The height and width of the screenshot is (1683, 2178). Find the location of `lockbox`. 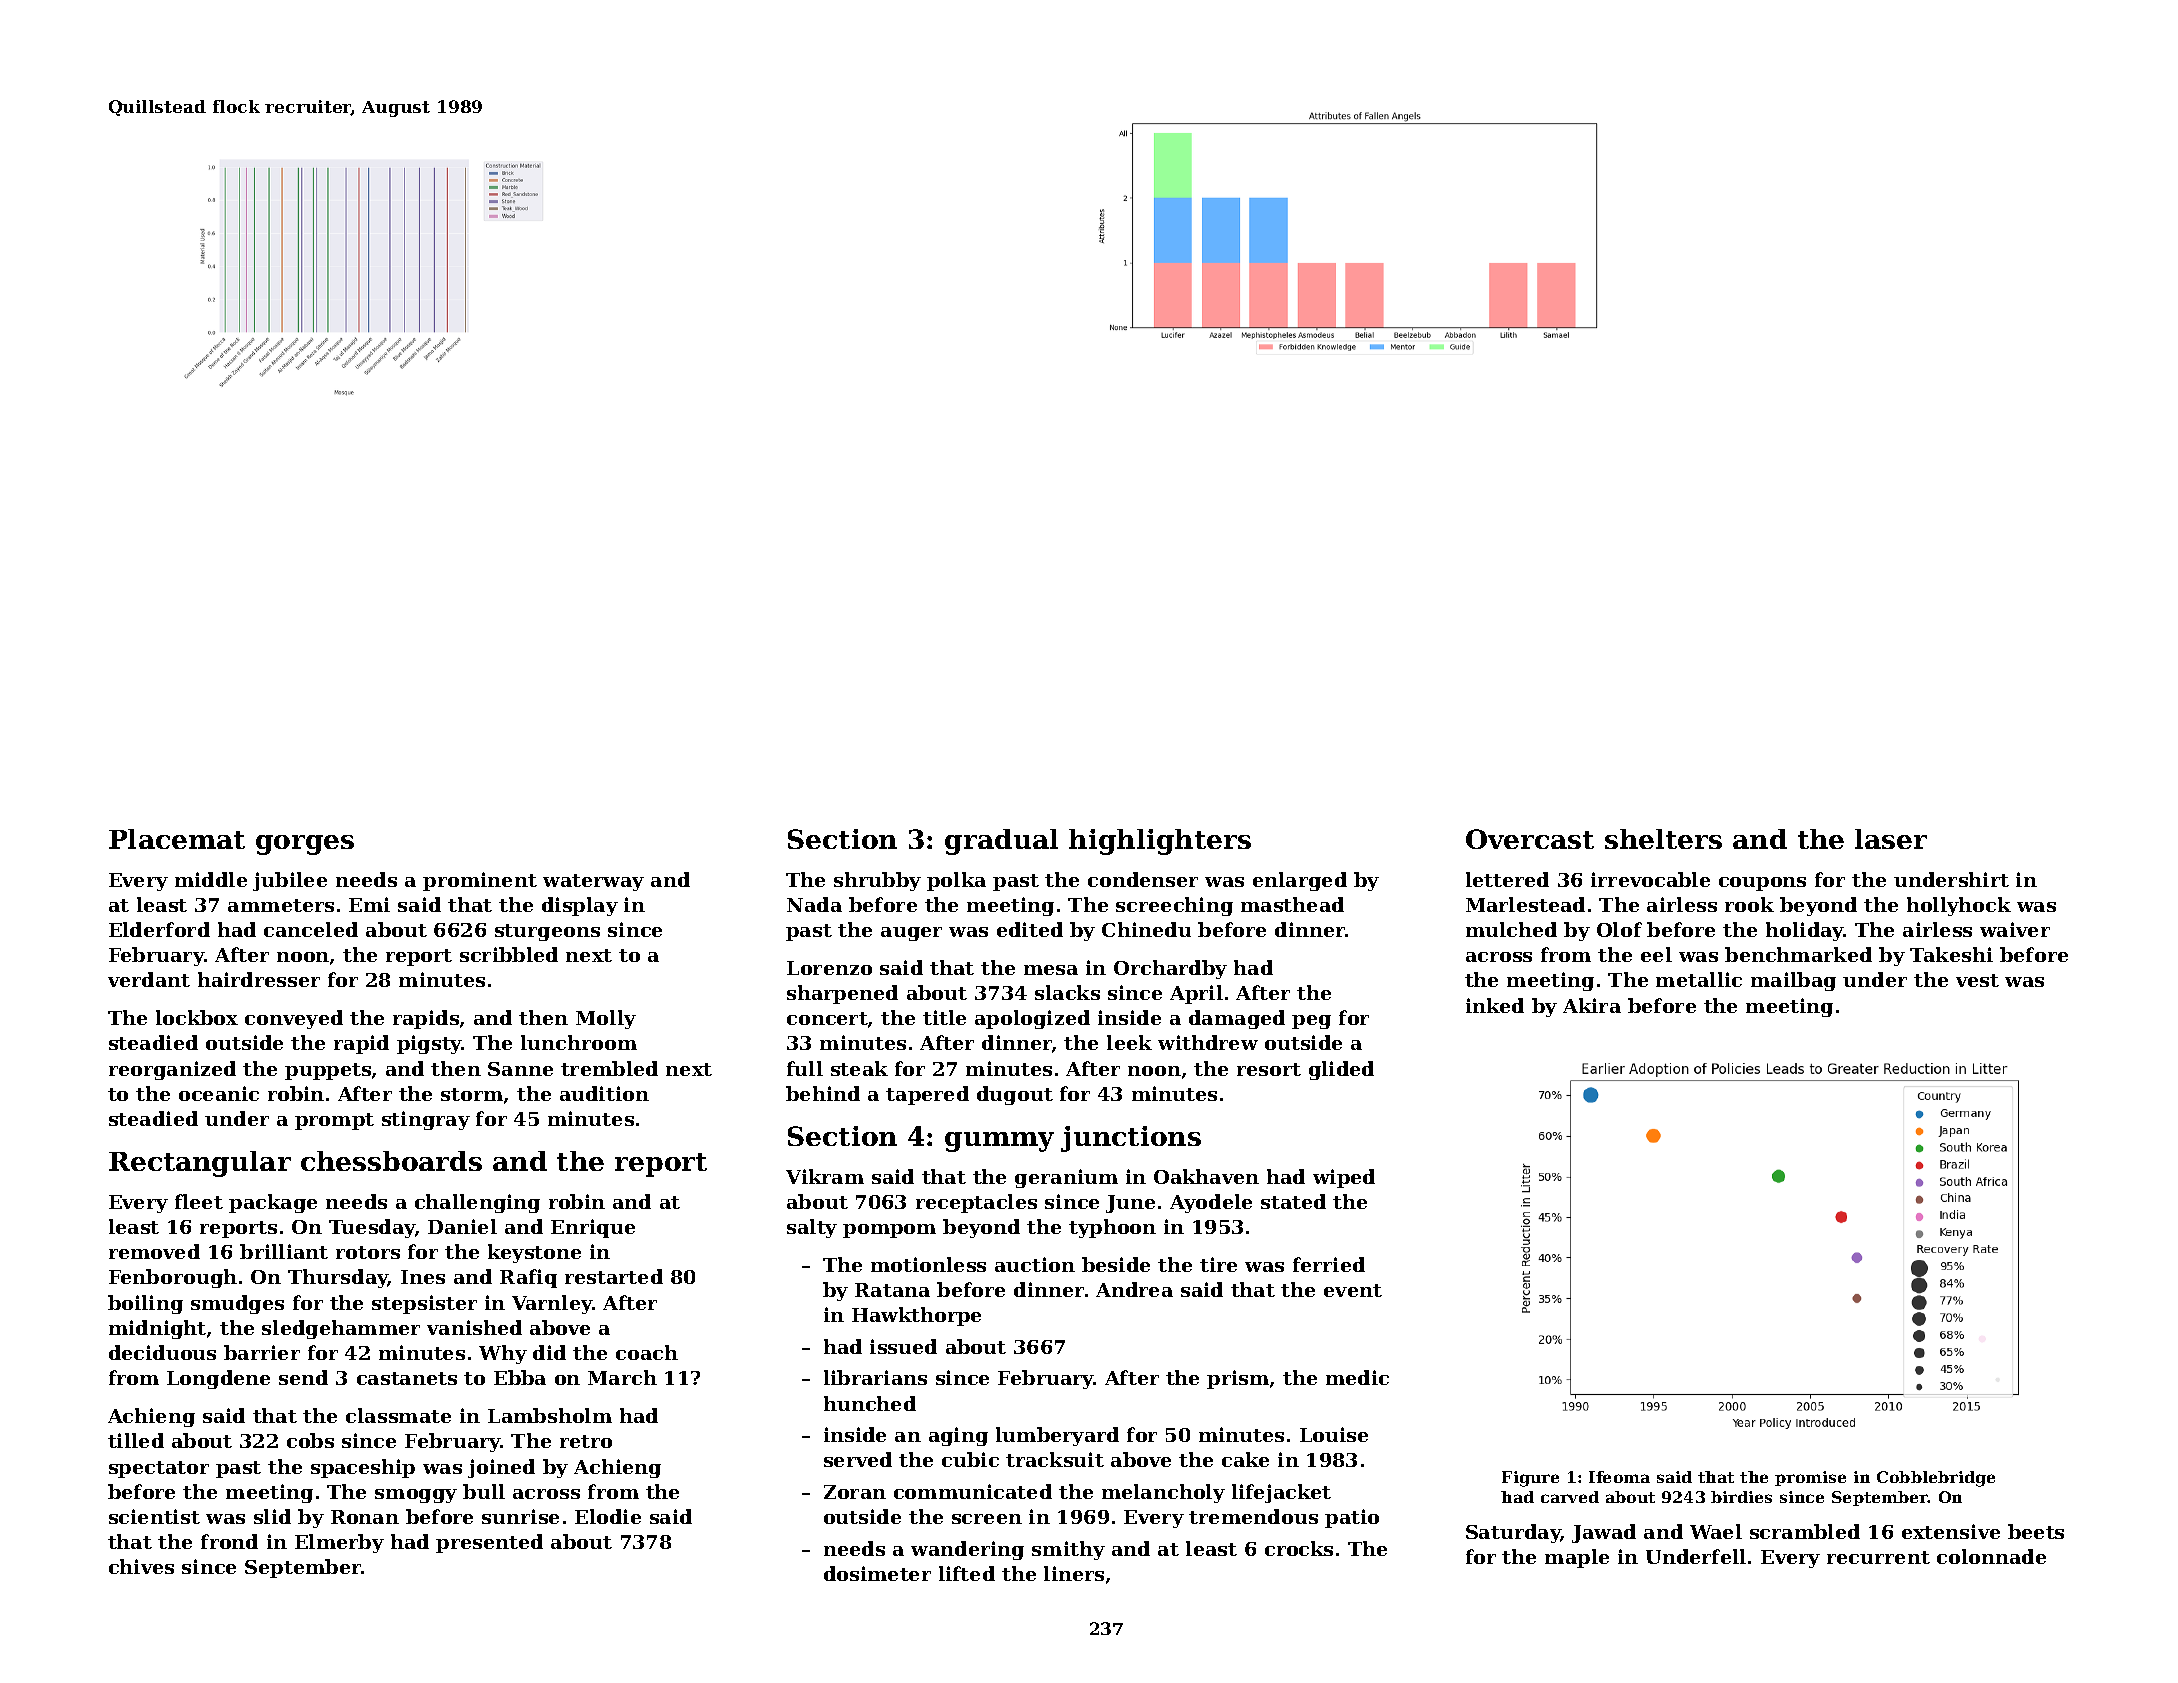

lockbox is located at coordinates (197, 1017).
